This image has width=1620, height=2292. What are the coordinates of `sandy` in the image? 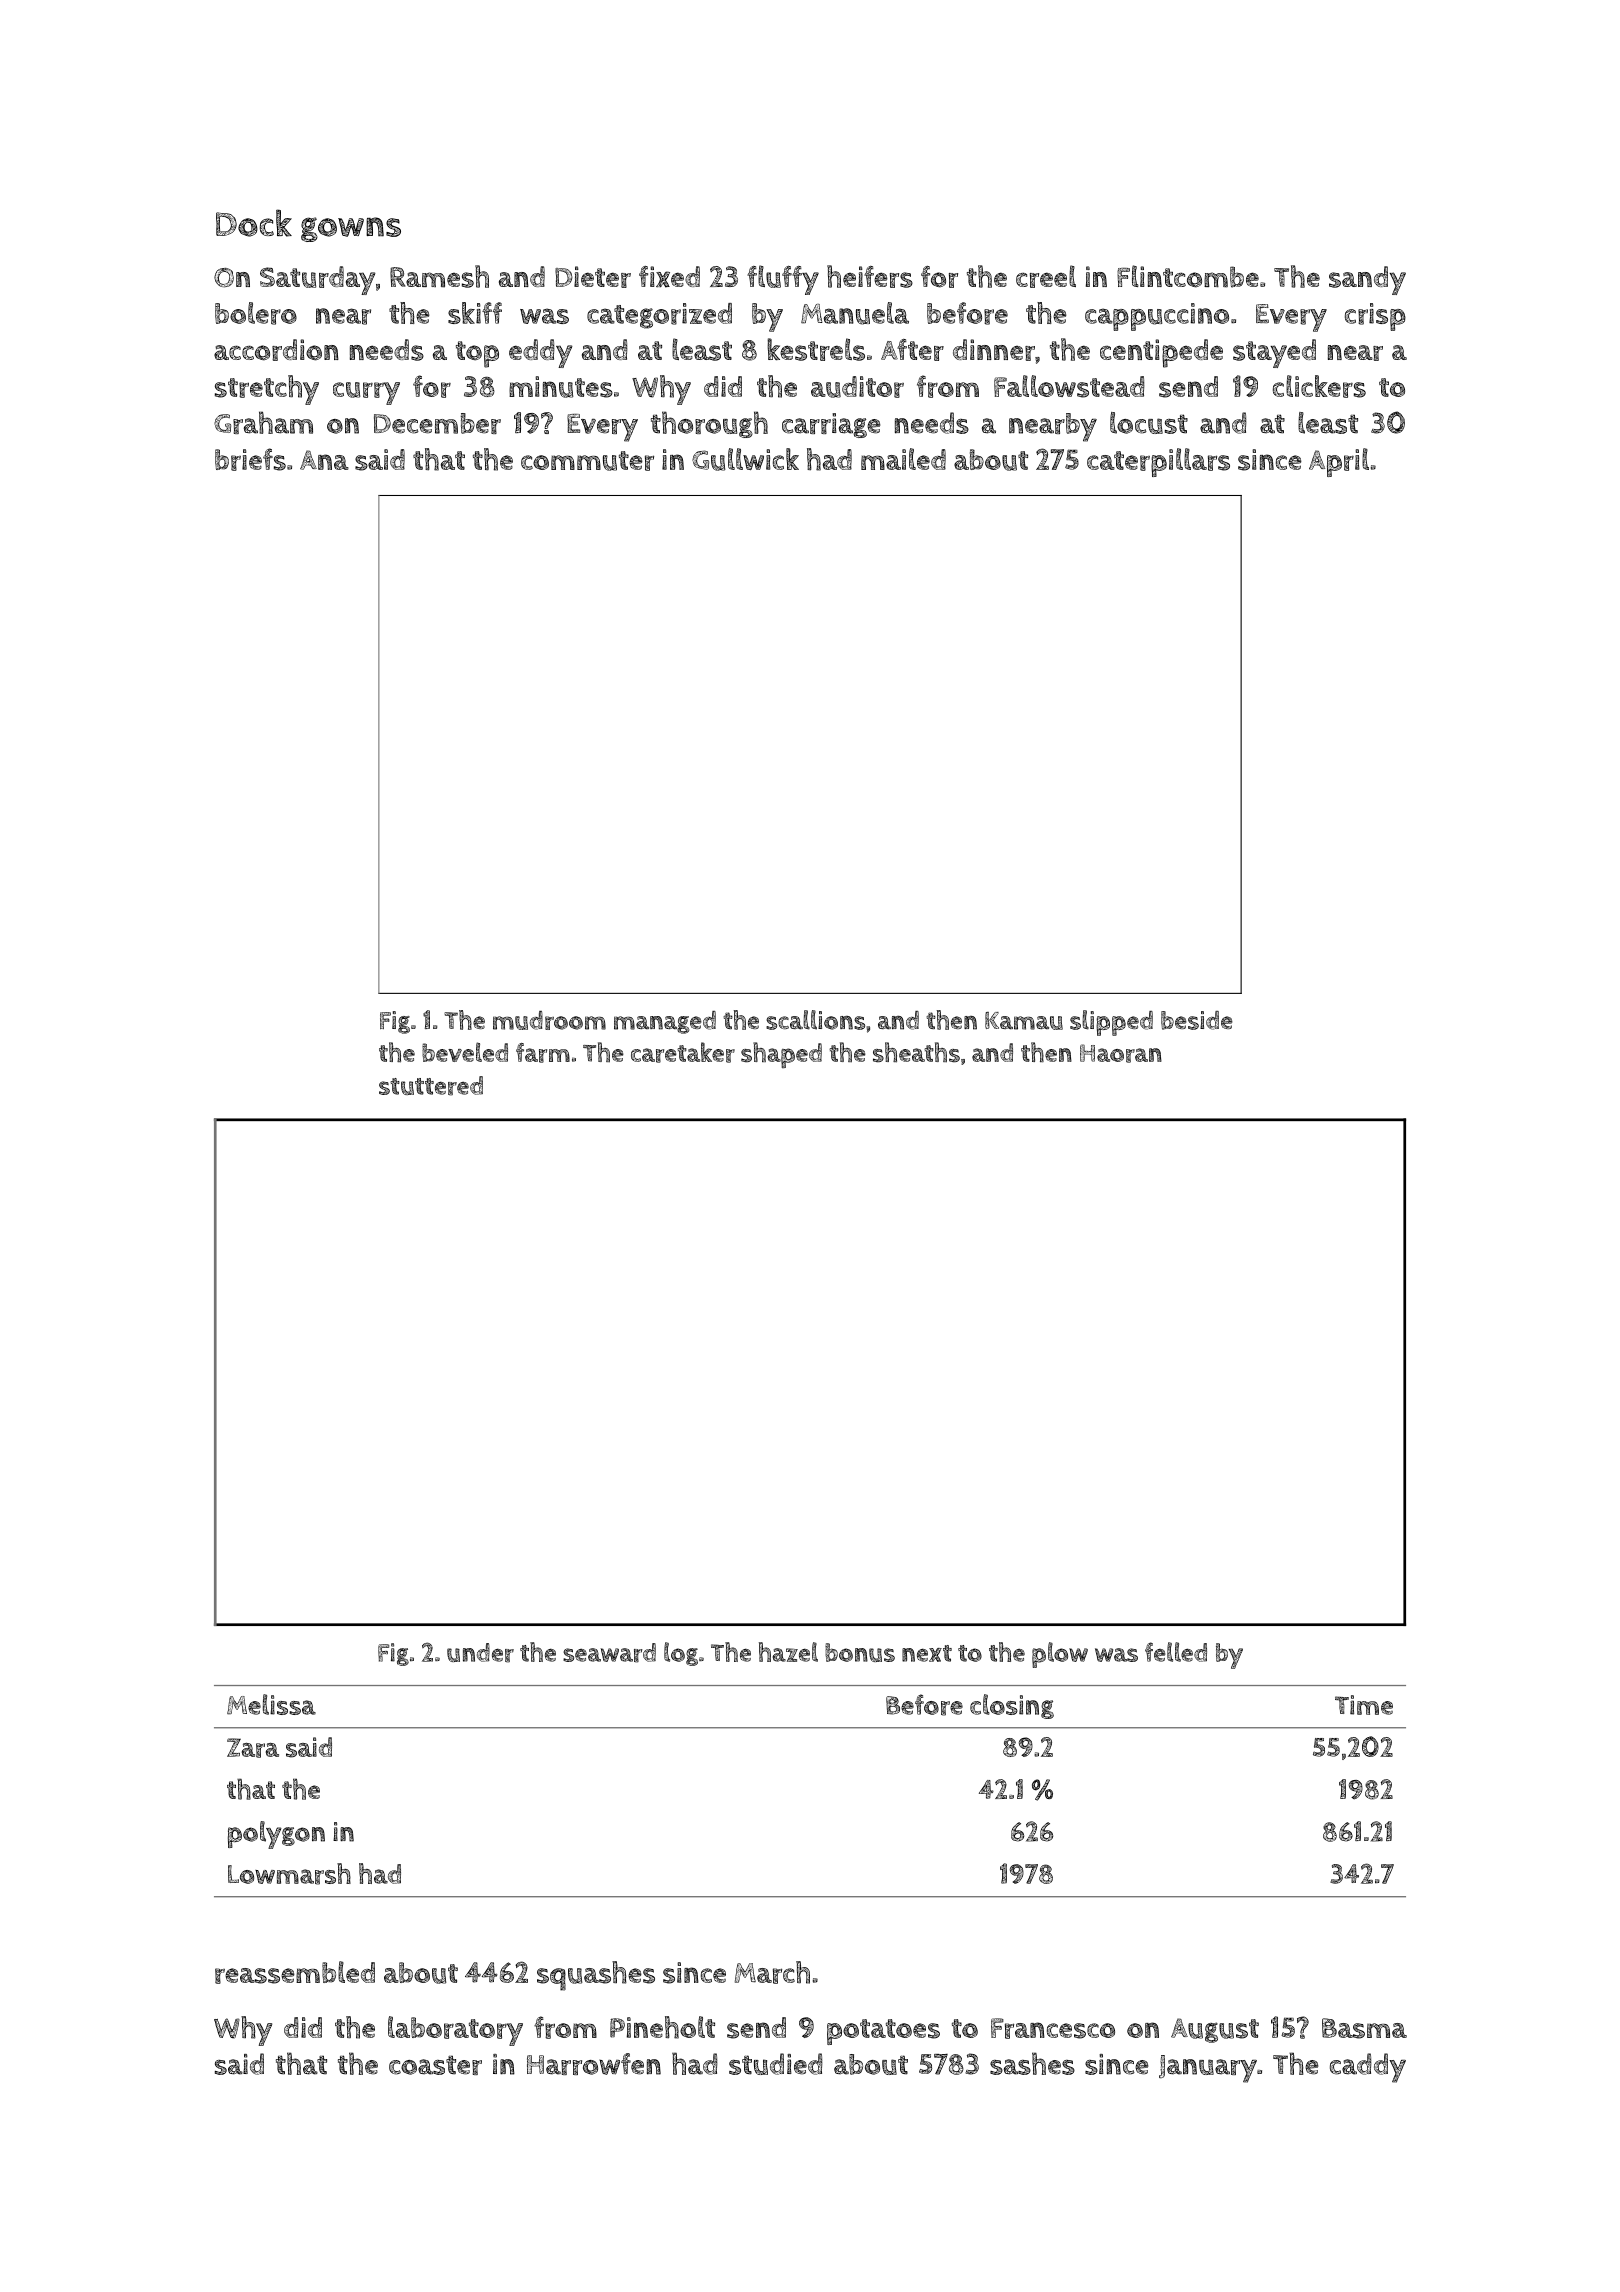 It's located at (1367, 280).
